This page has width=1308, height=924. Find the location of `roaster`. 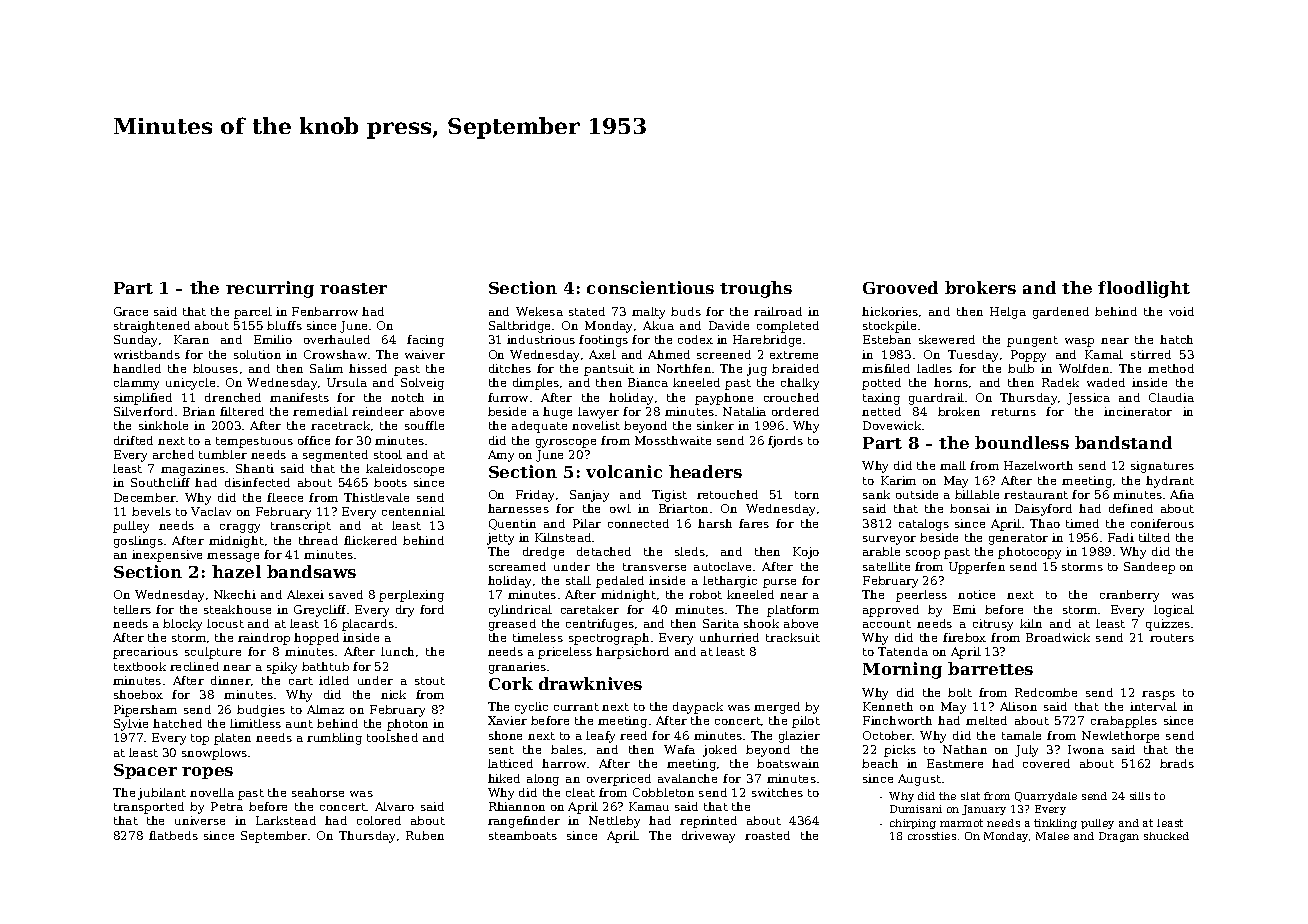

roaster is located at coordinates (353, 288).
